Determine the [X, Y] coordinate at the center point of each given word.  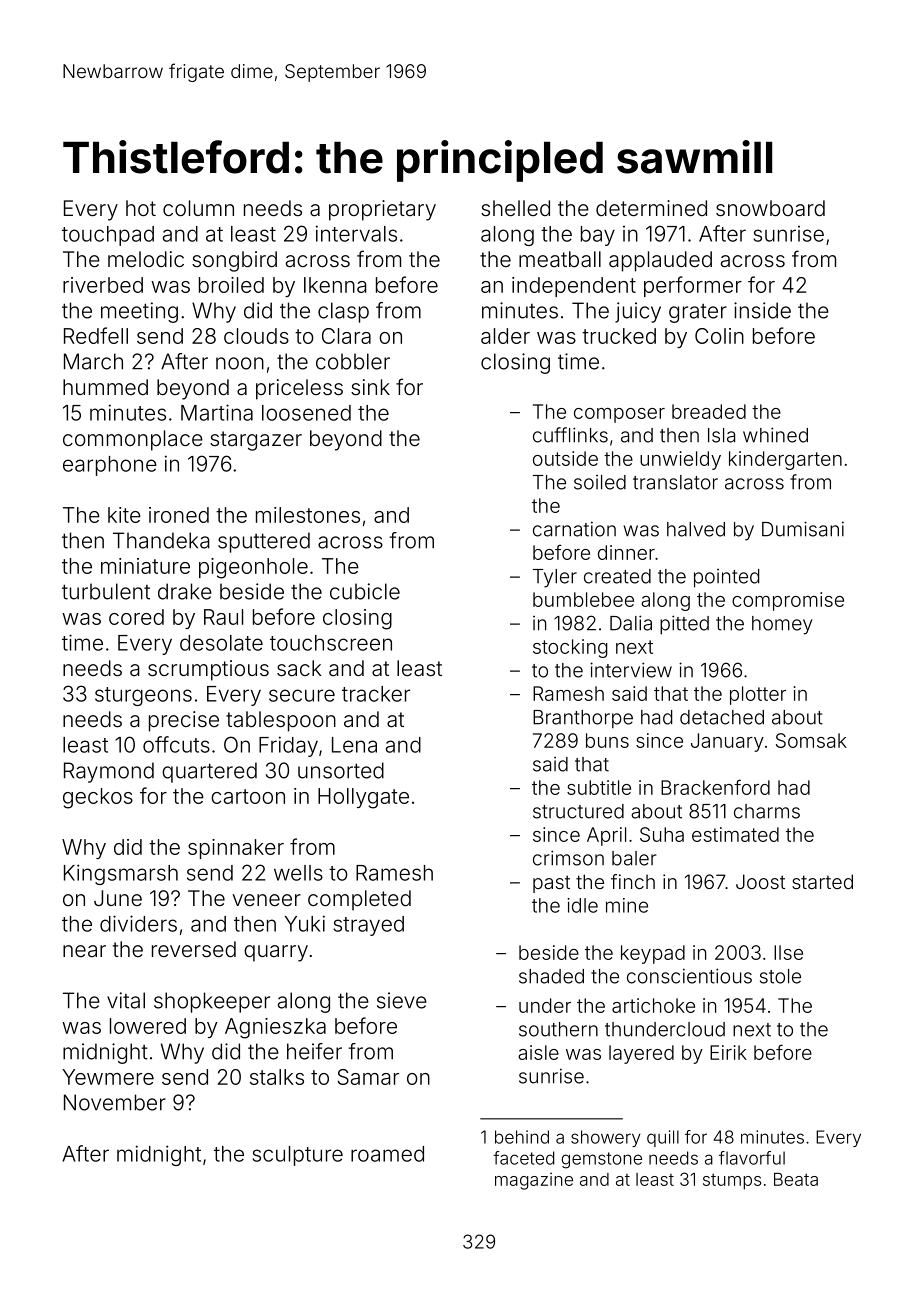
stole [780, 976]
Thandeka [161, 540]
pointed [726, 578]
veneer [266, 900]
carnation [574, 529]
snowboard [770, 208]
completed [359, 900]
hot [141, 208]
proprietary [382, 210]
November [115, 1102]
